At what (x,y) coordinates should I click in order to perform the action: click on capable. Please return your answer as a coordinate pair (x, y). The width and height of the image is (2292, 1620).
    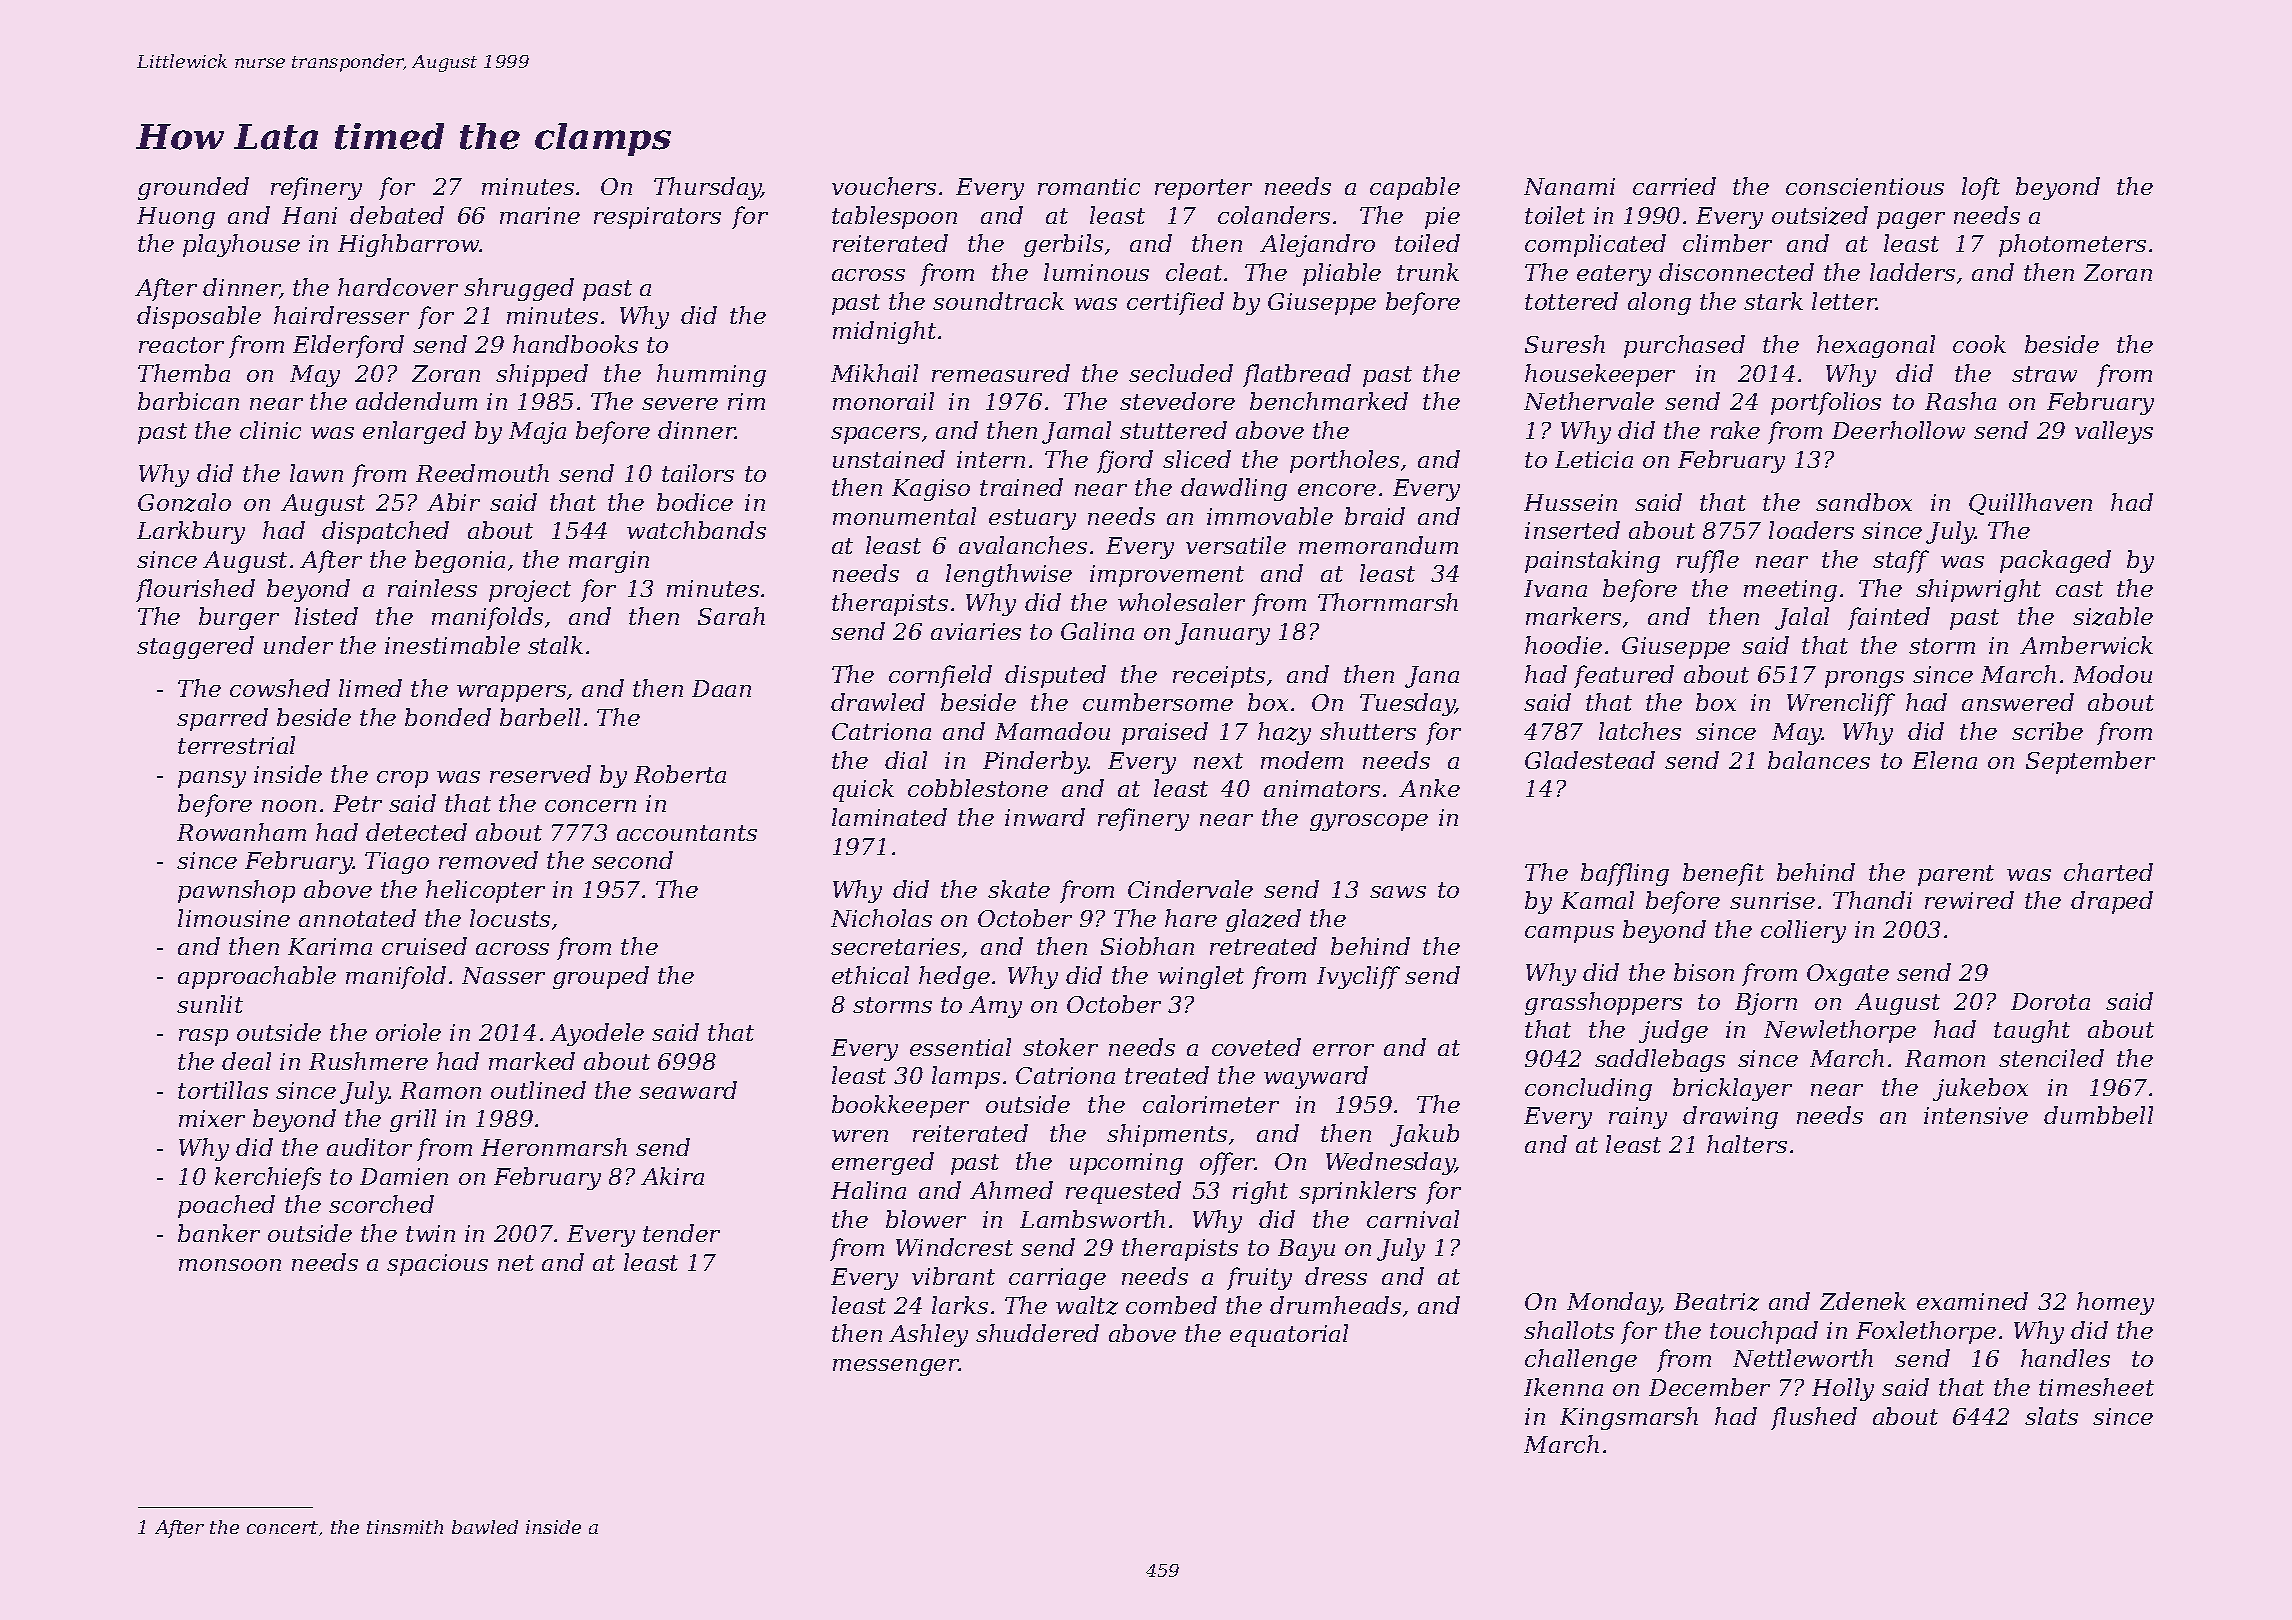
    Looking at the image, I should click on (1415, 188).
